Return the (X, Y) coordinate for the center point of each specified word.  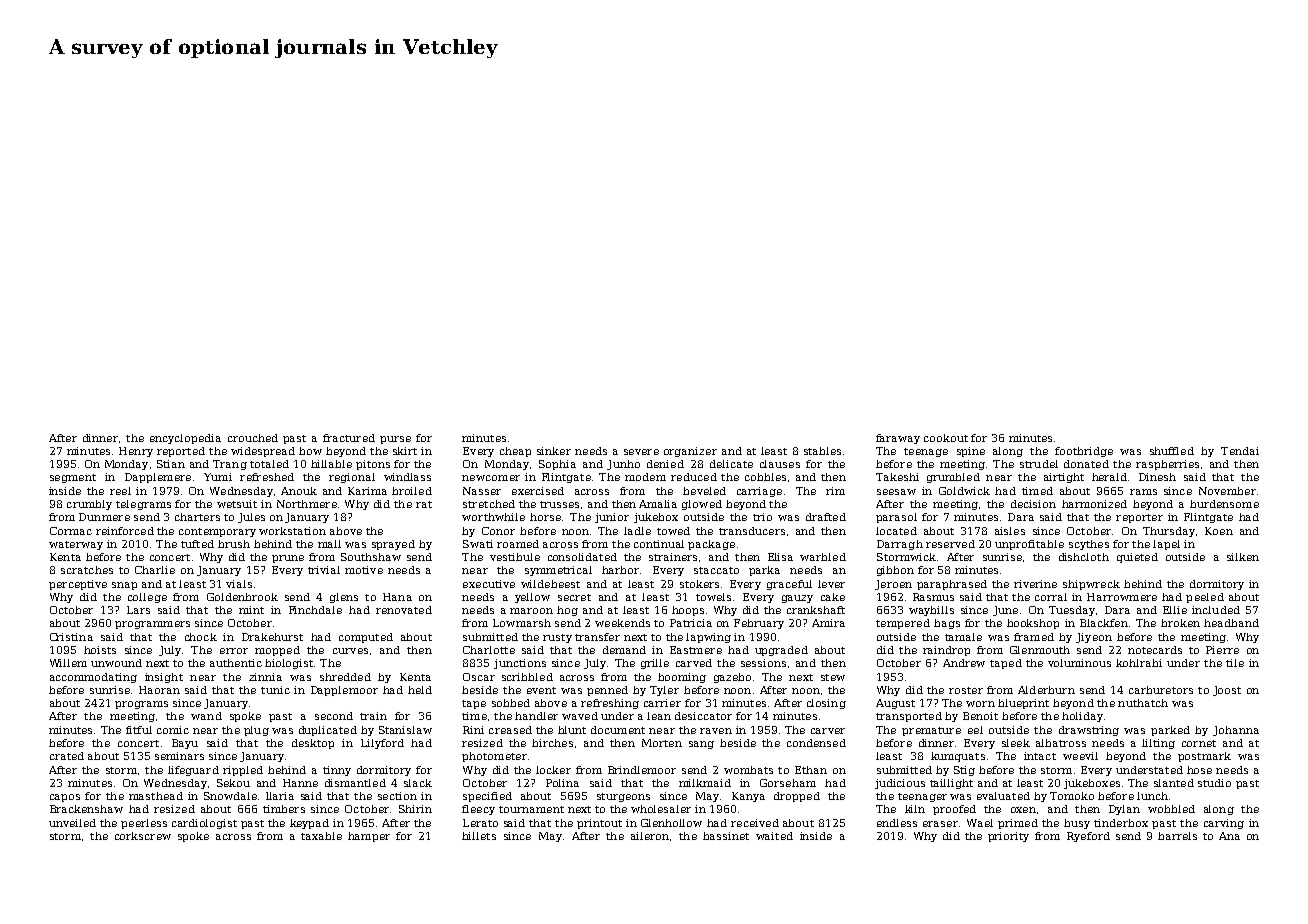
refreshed (267, 477)
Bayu (185, 744)
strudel (1039, 464)
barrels (1177, 836)
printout (599, 824)
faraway (898, 439)
